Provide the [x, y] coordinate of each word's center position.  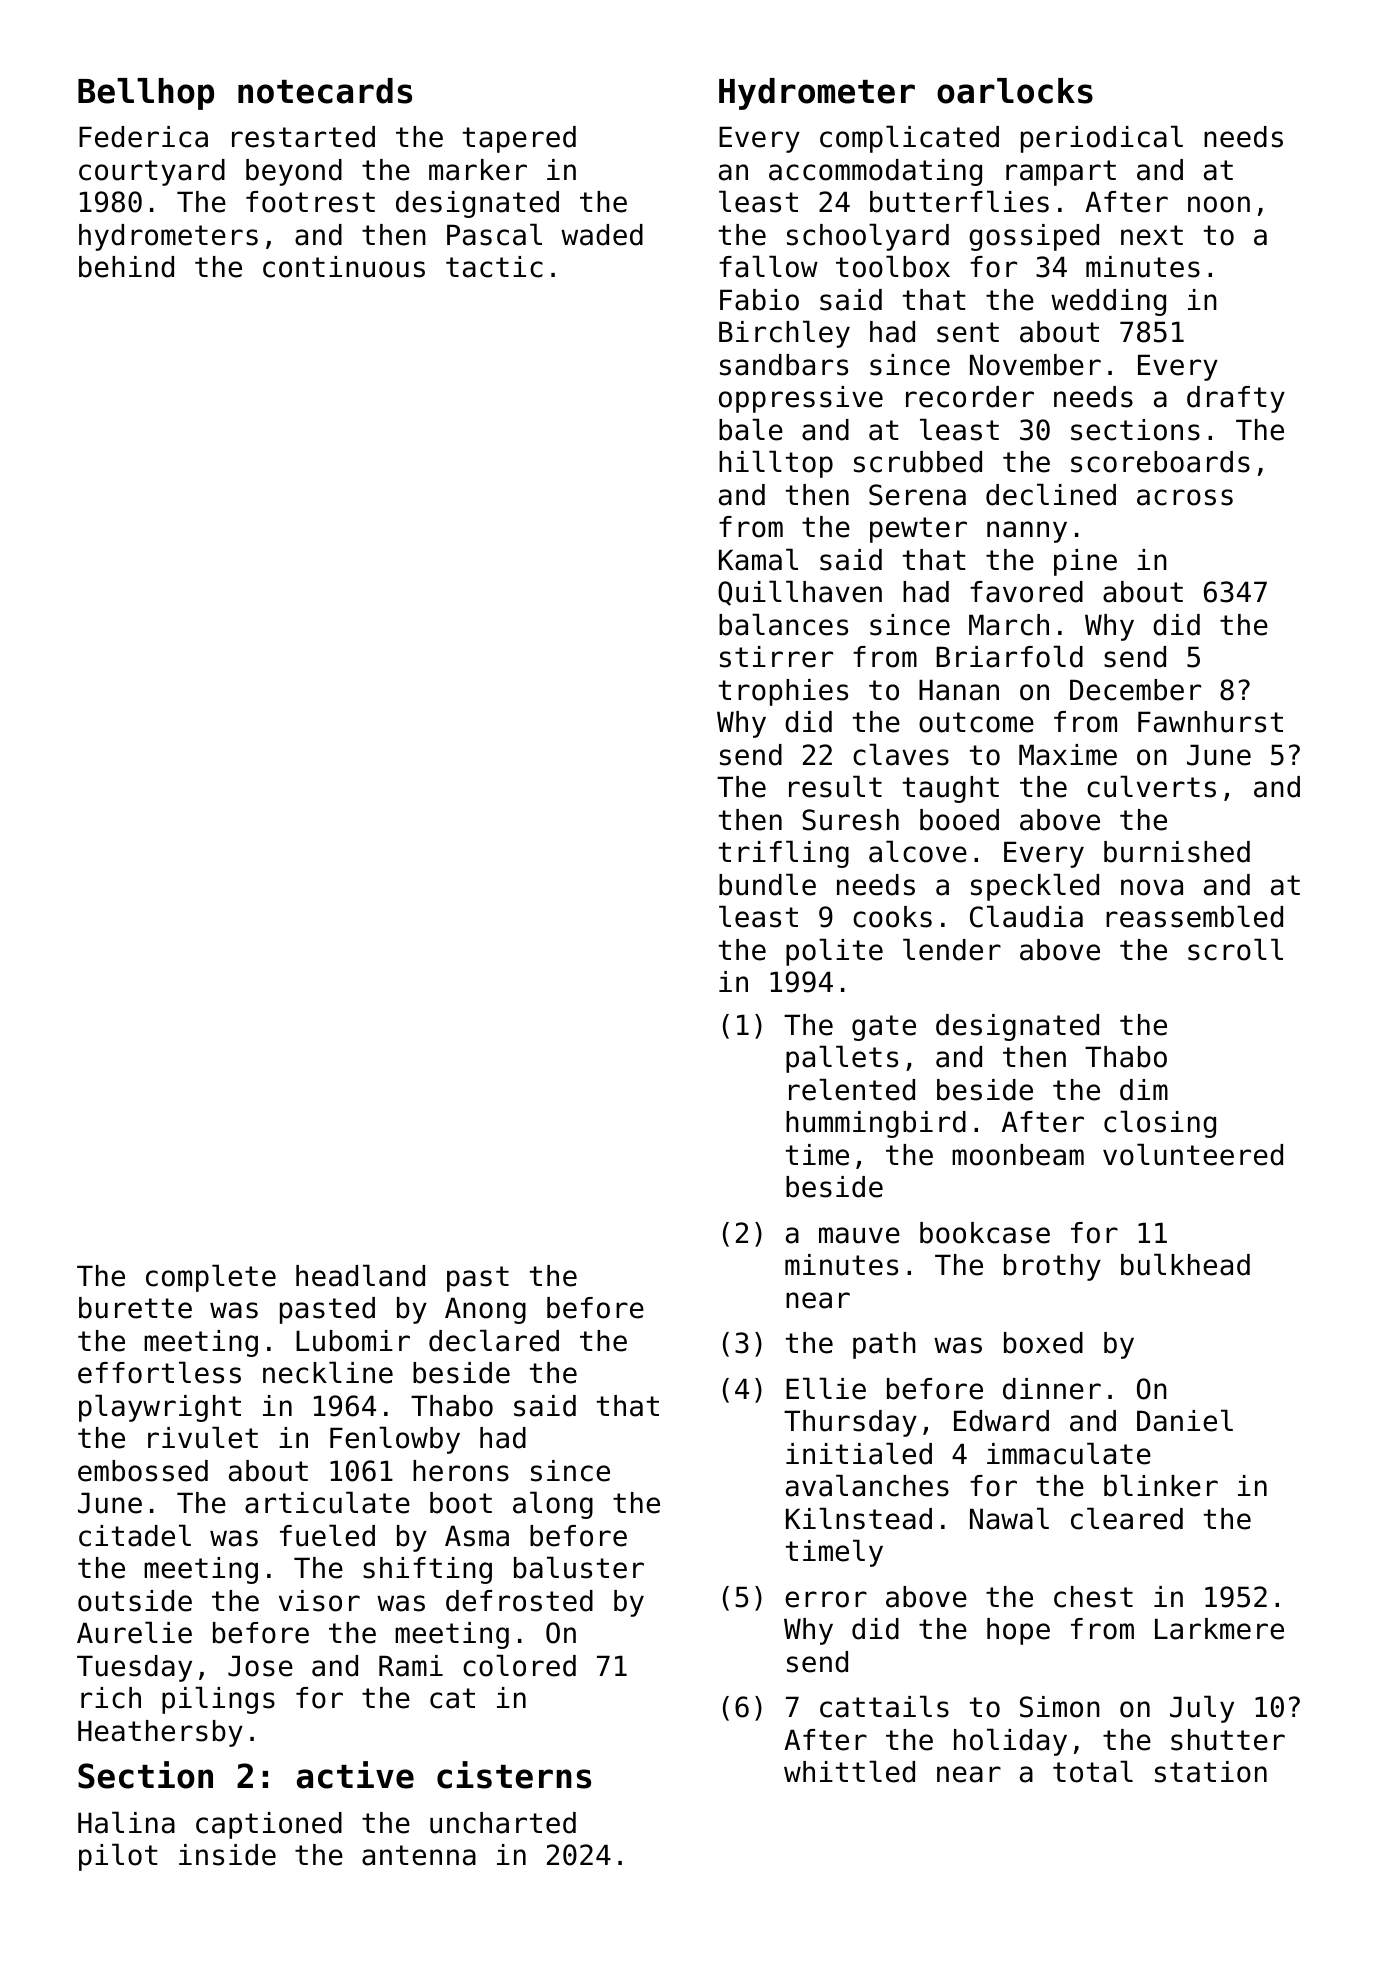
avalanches [867, 1485]
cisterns [514, 1775]
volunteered [1193, 1154]
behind [126, 267]
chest [1093, 1597]
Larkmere [1219, 1629]
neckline [328, 1372]
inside [227, 1855]
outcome [976, 722]
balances [783, 624]
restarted [303, 137]
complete [211, 1278]
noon [1219, 204]
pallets [842, 1059]
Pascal [494, 234]
